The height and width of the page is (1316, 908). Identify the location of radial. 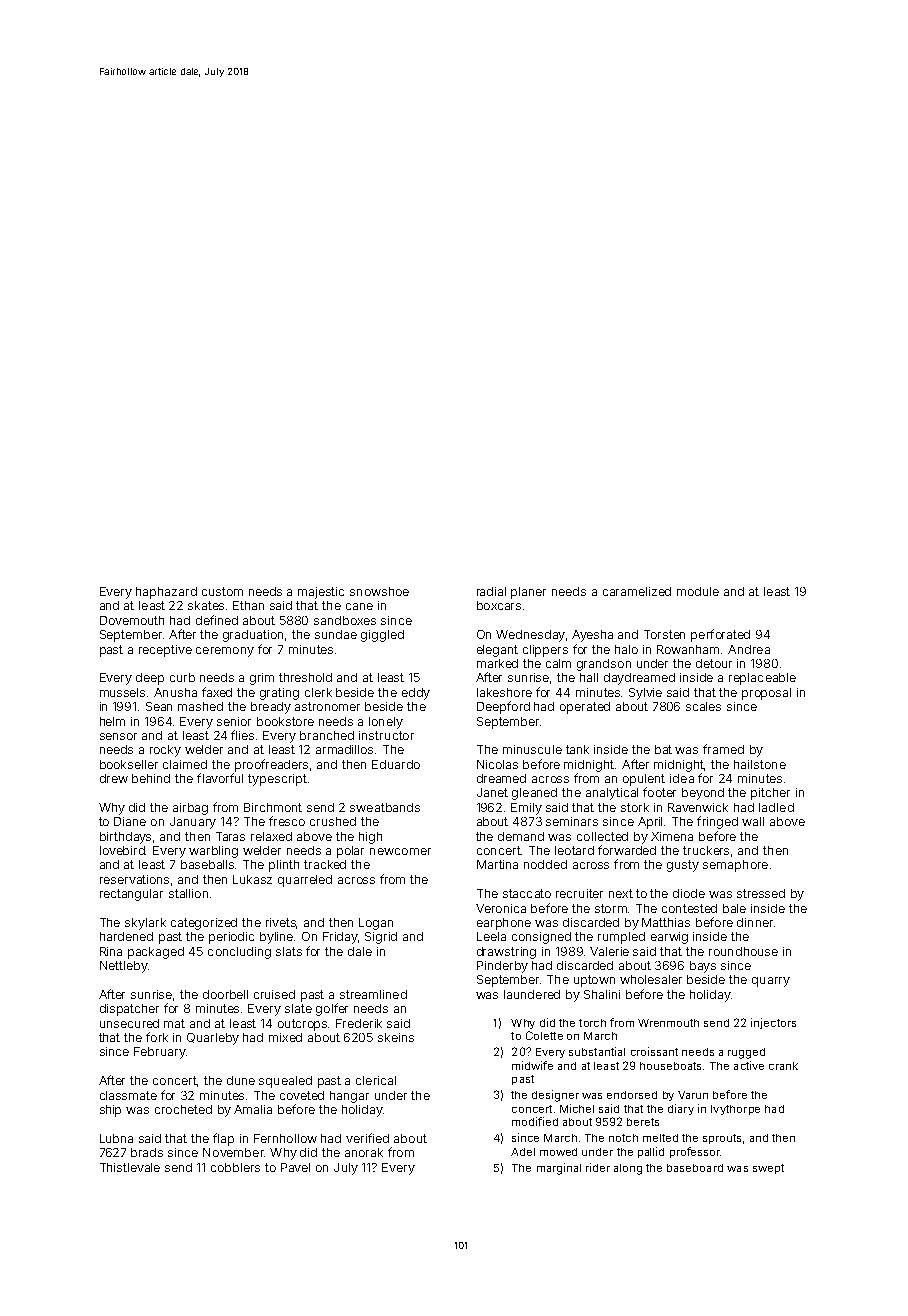
(491, 591).
